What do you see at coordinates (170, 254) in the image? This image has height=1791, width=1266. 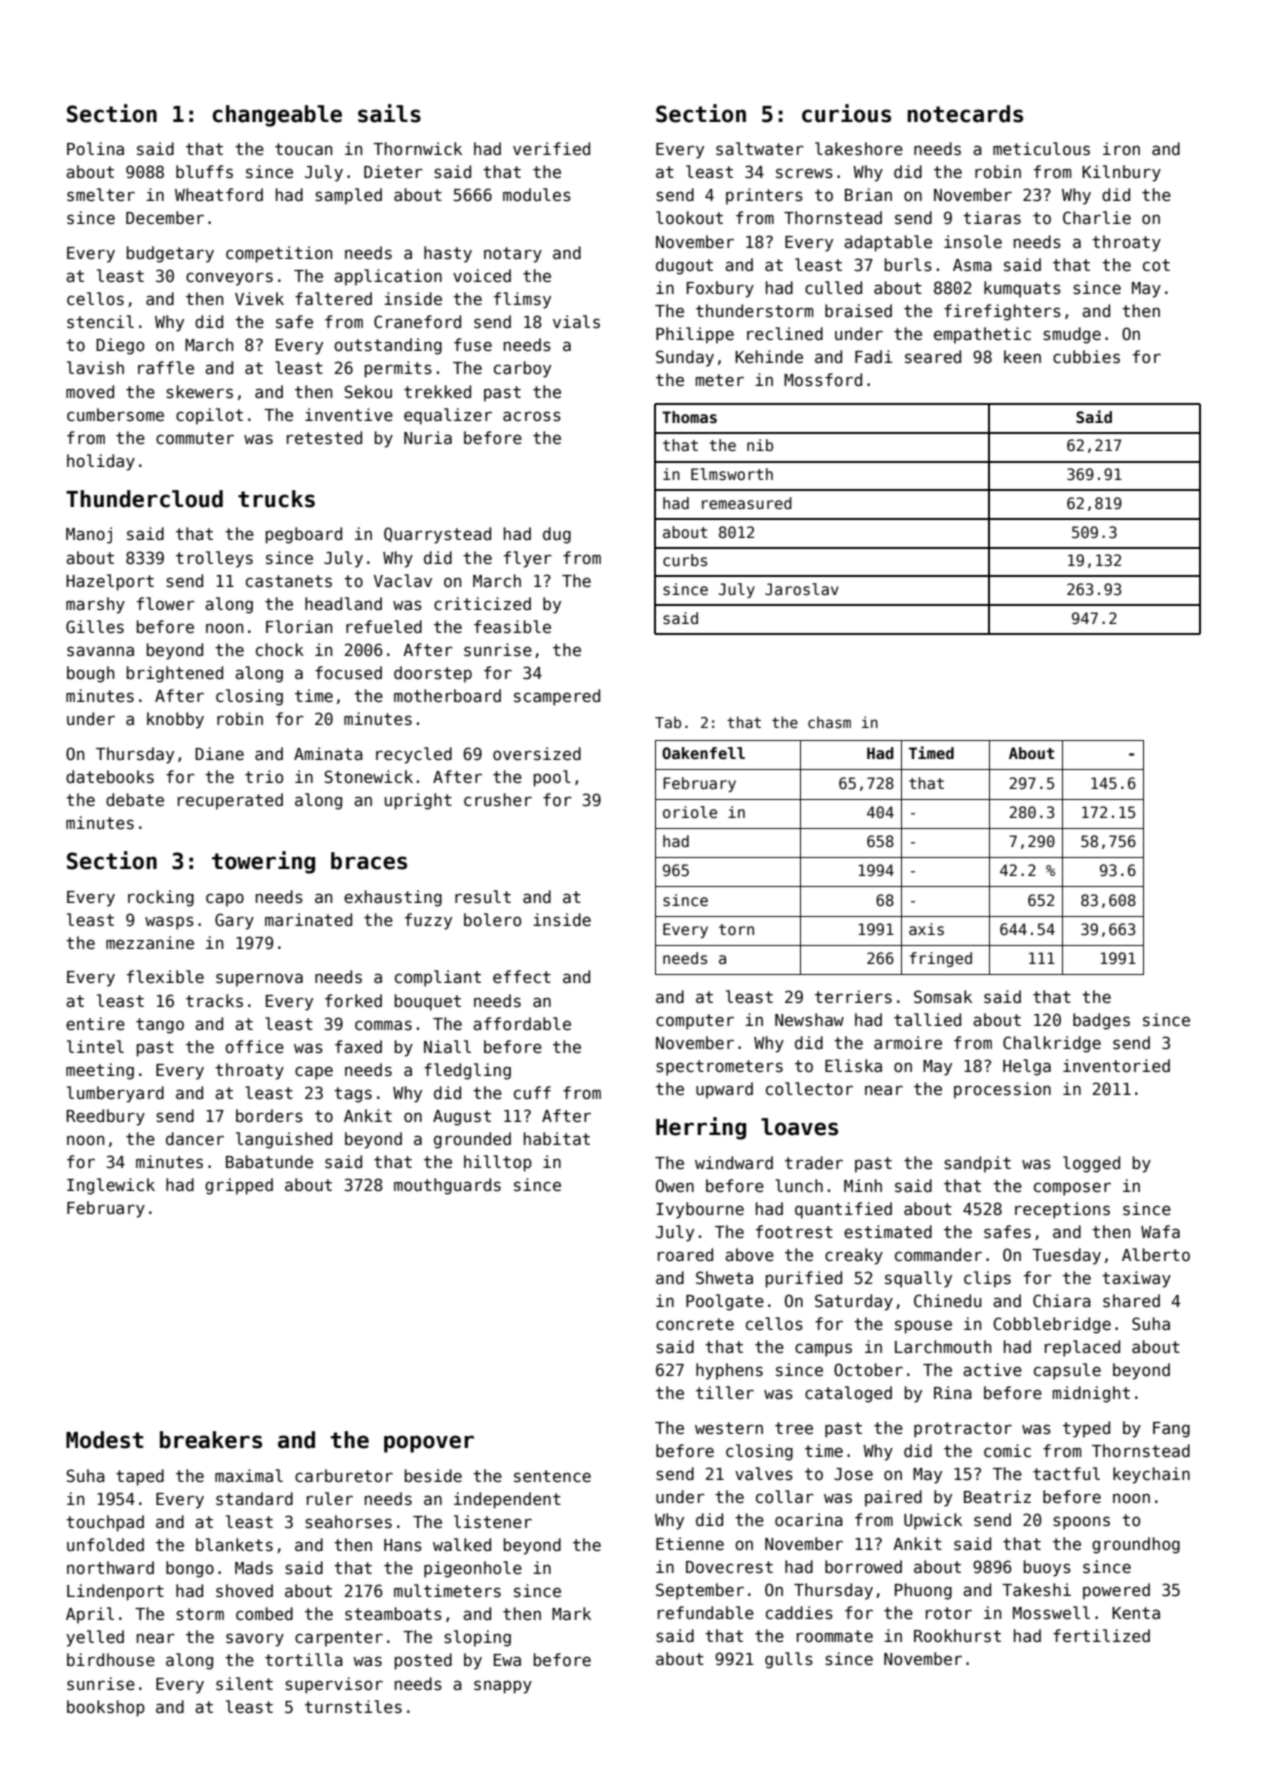 I see `budgetary` at bounding box center [170, 254].
